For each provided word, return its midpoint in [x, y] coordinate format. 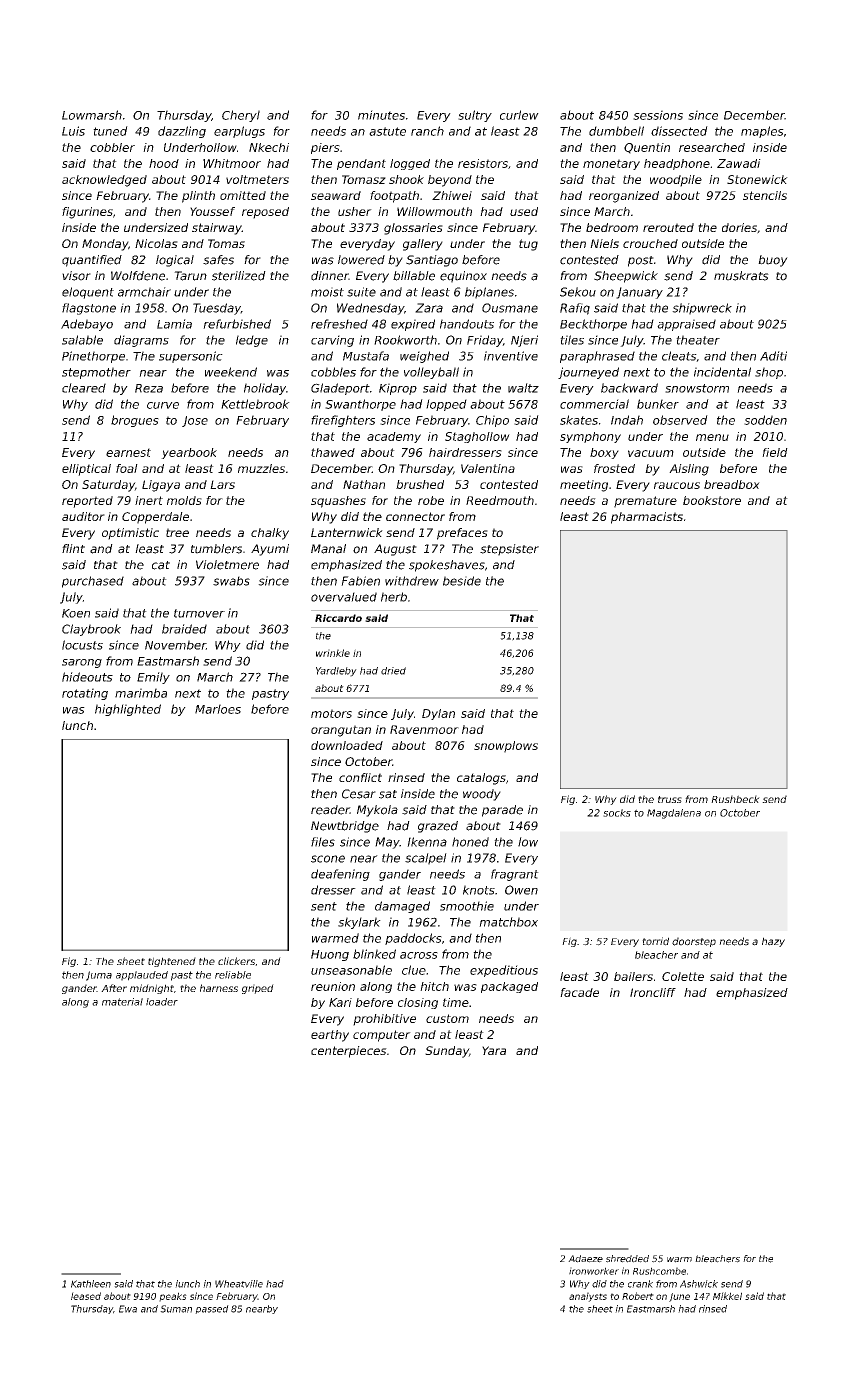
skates [579, 420]
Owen [521, 890]
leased [86, 1296]
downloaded [347, 745]
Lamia [174, 324]
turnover [199, 613]
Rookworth [405, 340]
